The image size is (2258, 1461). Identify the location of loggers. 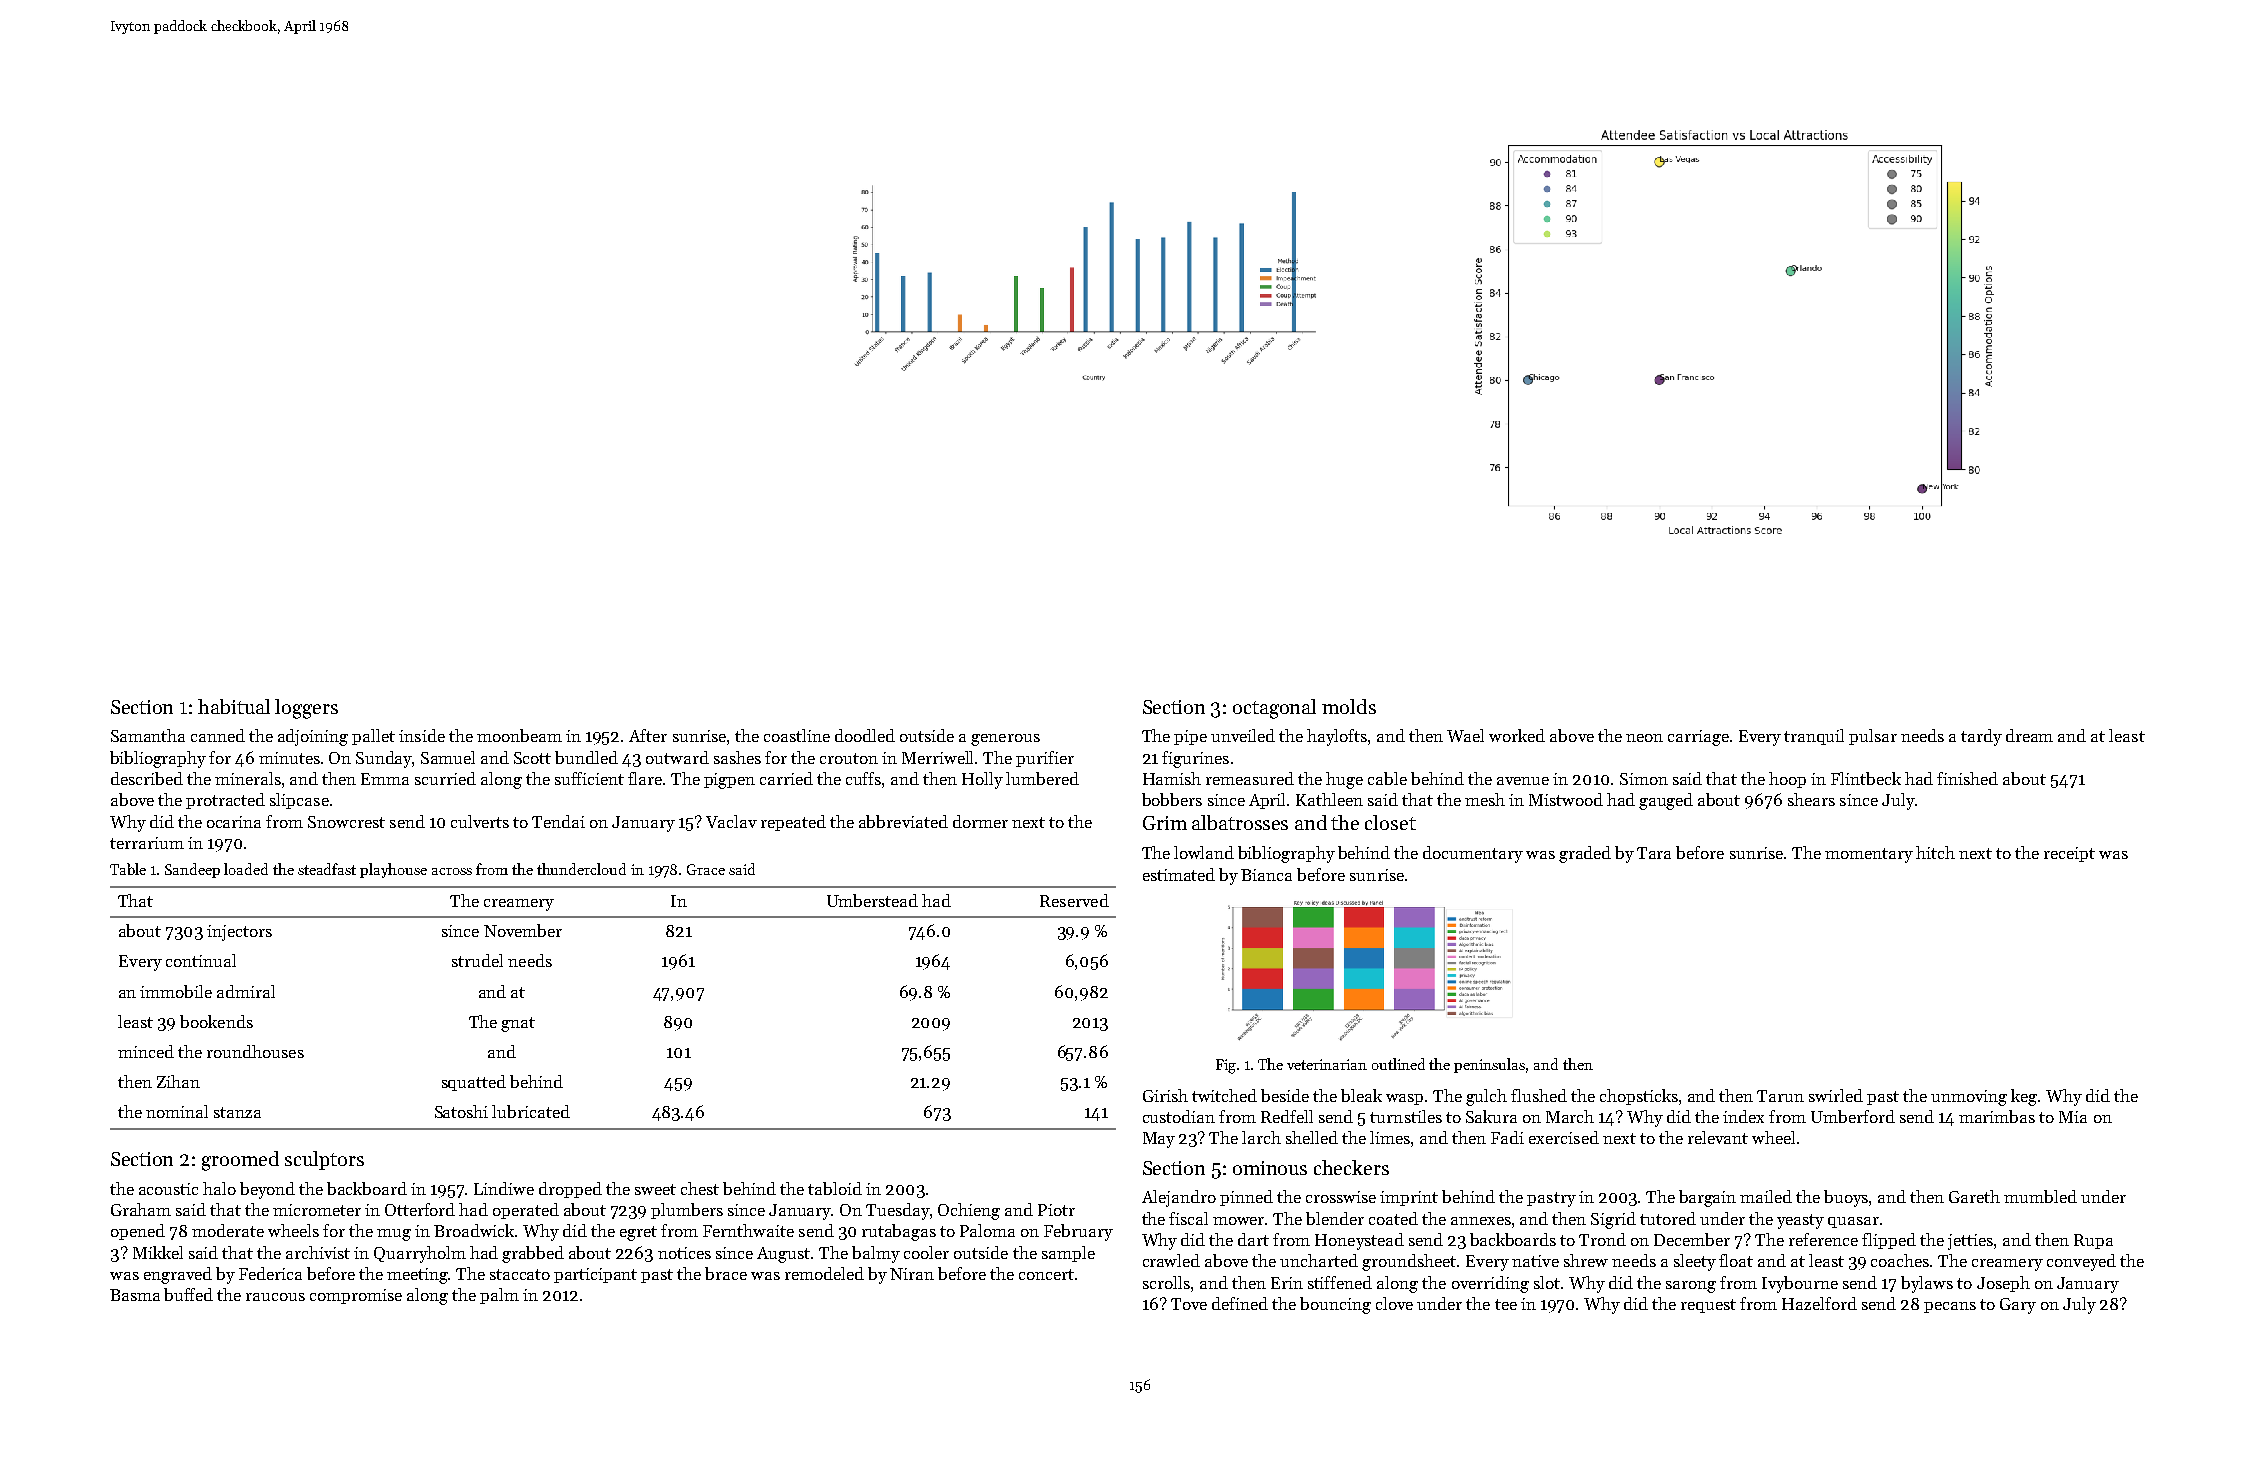
(306, 709).
